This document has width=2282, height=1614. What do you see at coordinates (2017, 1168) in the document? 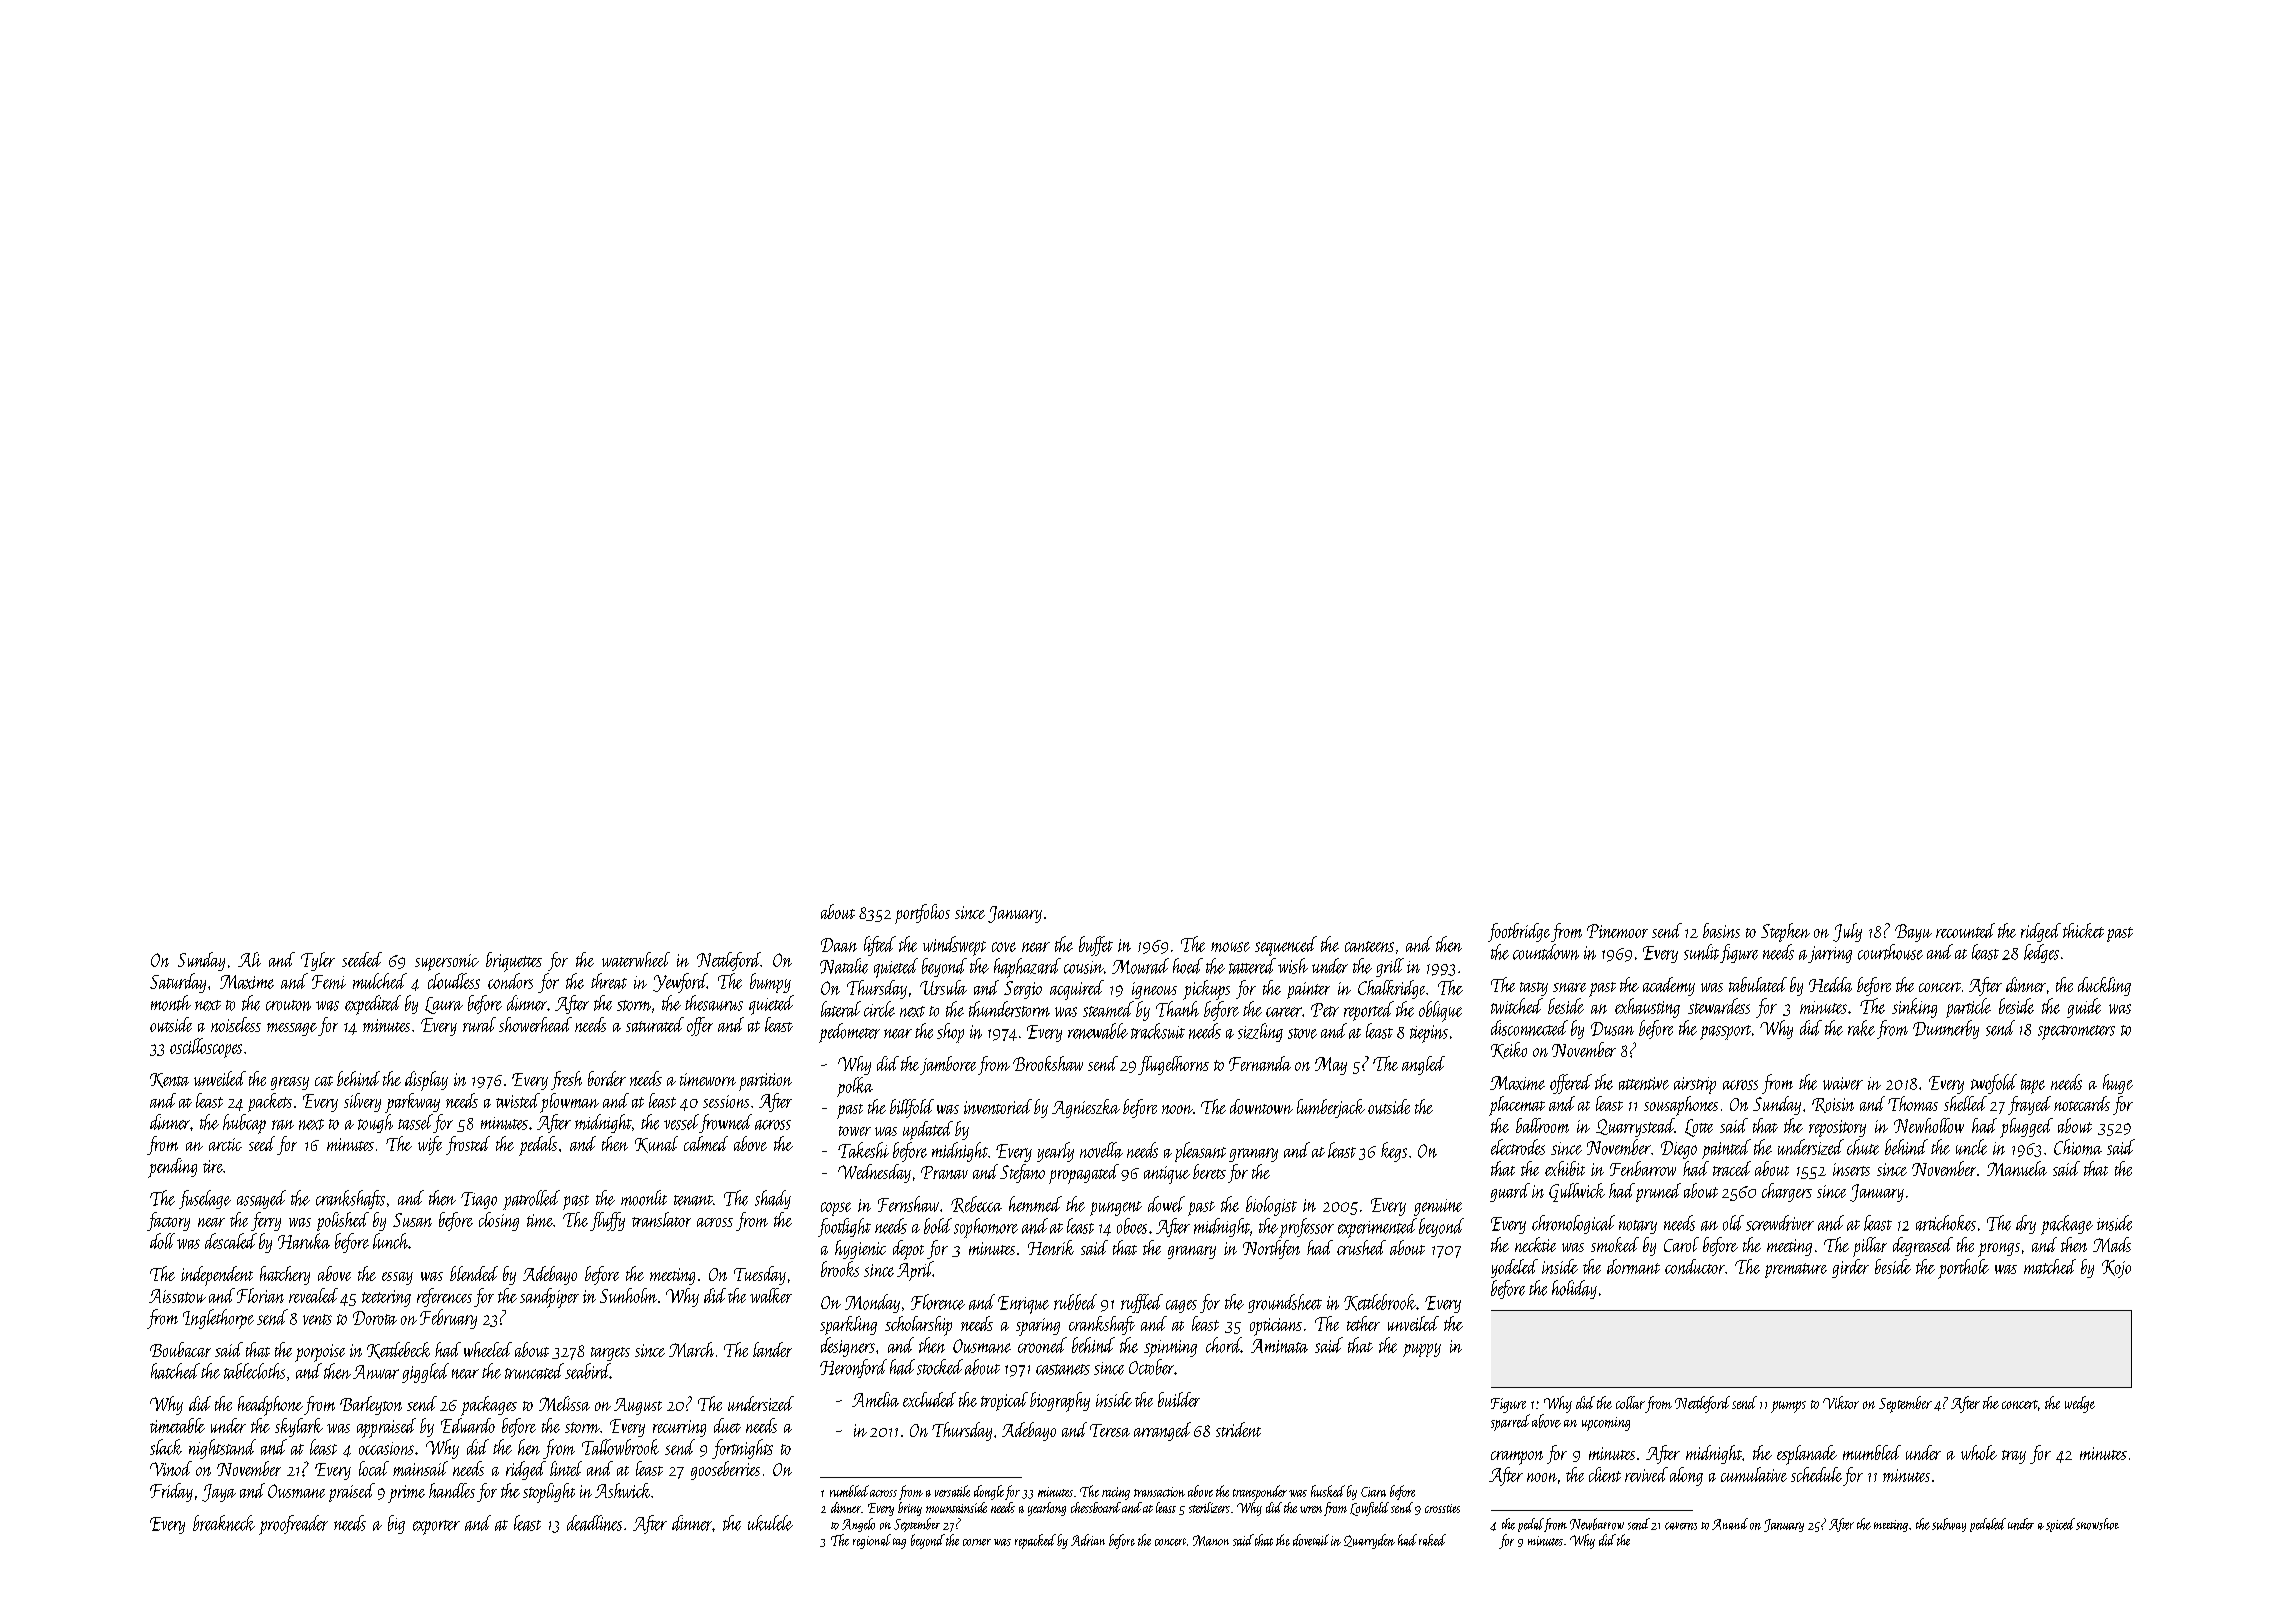
I see `Manuela` at bounding box center [2017, 1168].
